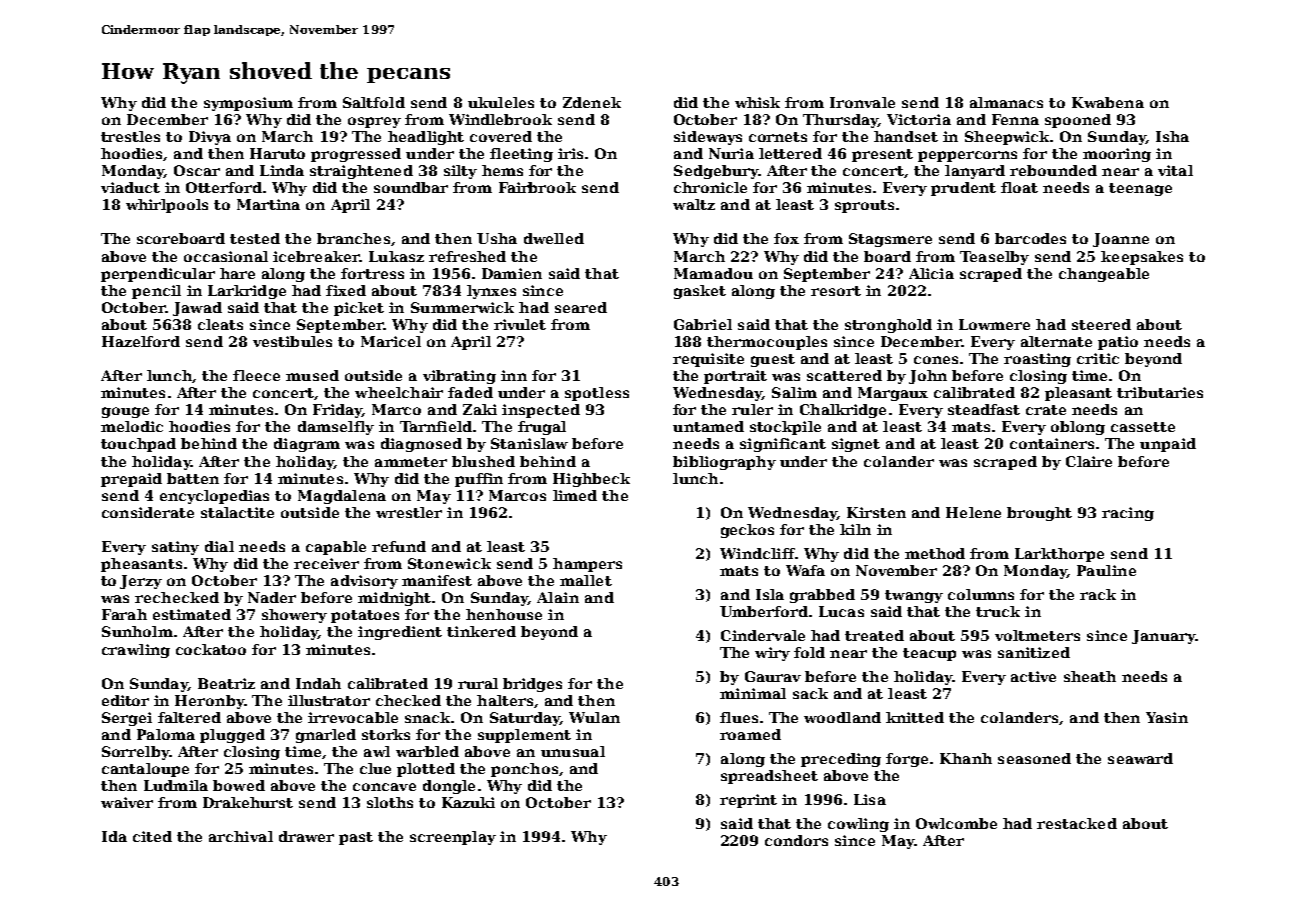 The height and width of the screenshot is (924, 1308). What do you see at coordinates (794, 392) in the screenshot?
I see `Salim` at bounding box center [794, 392].
